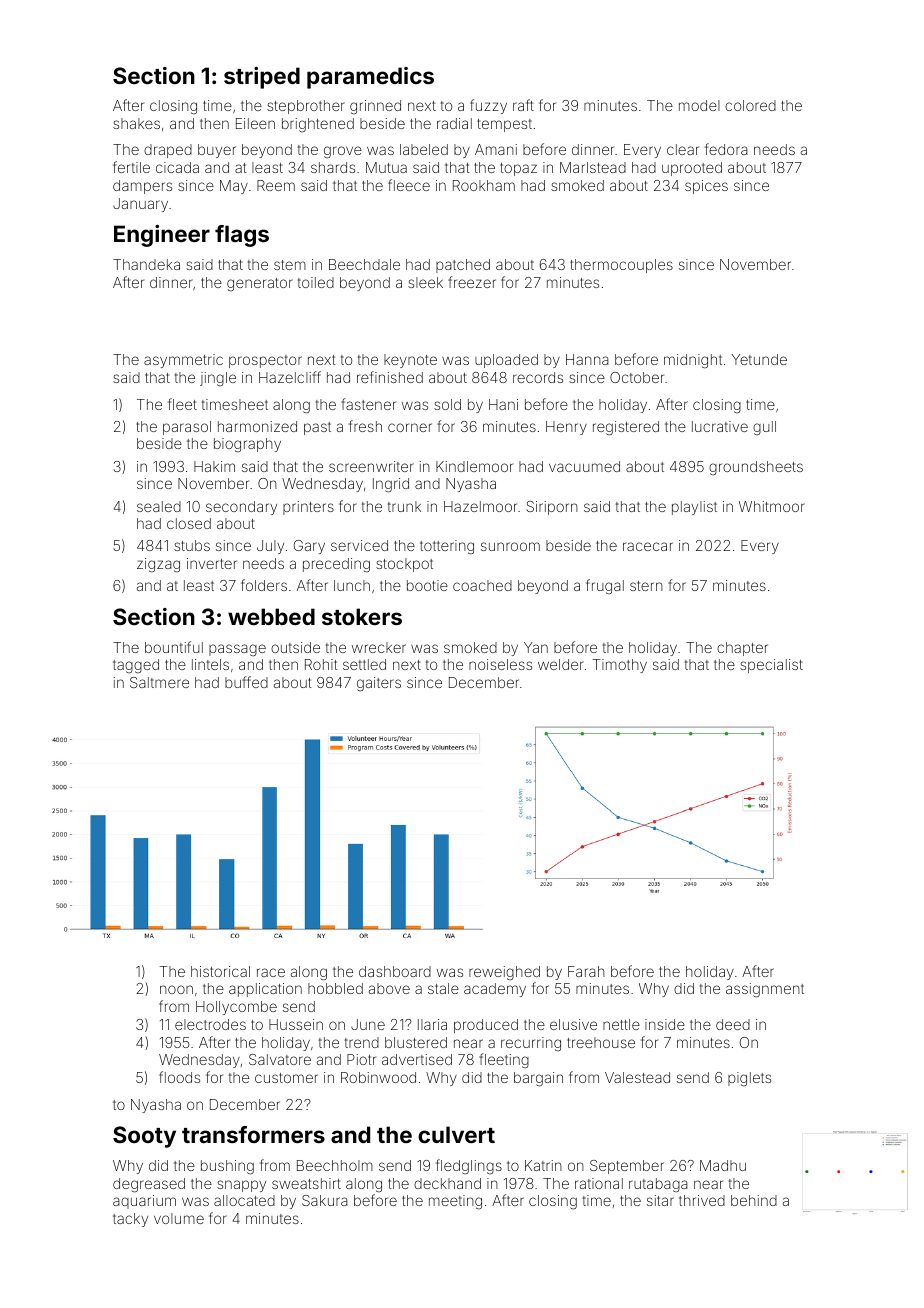  What do you see at coordinates (620, 666) in the document?
I see `Timothy` at bounding box center [620, 666].
